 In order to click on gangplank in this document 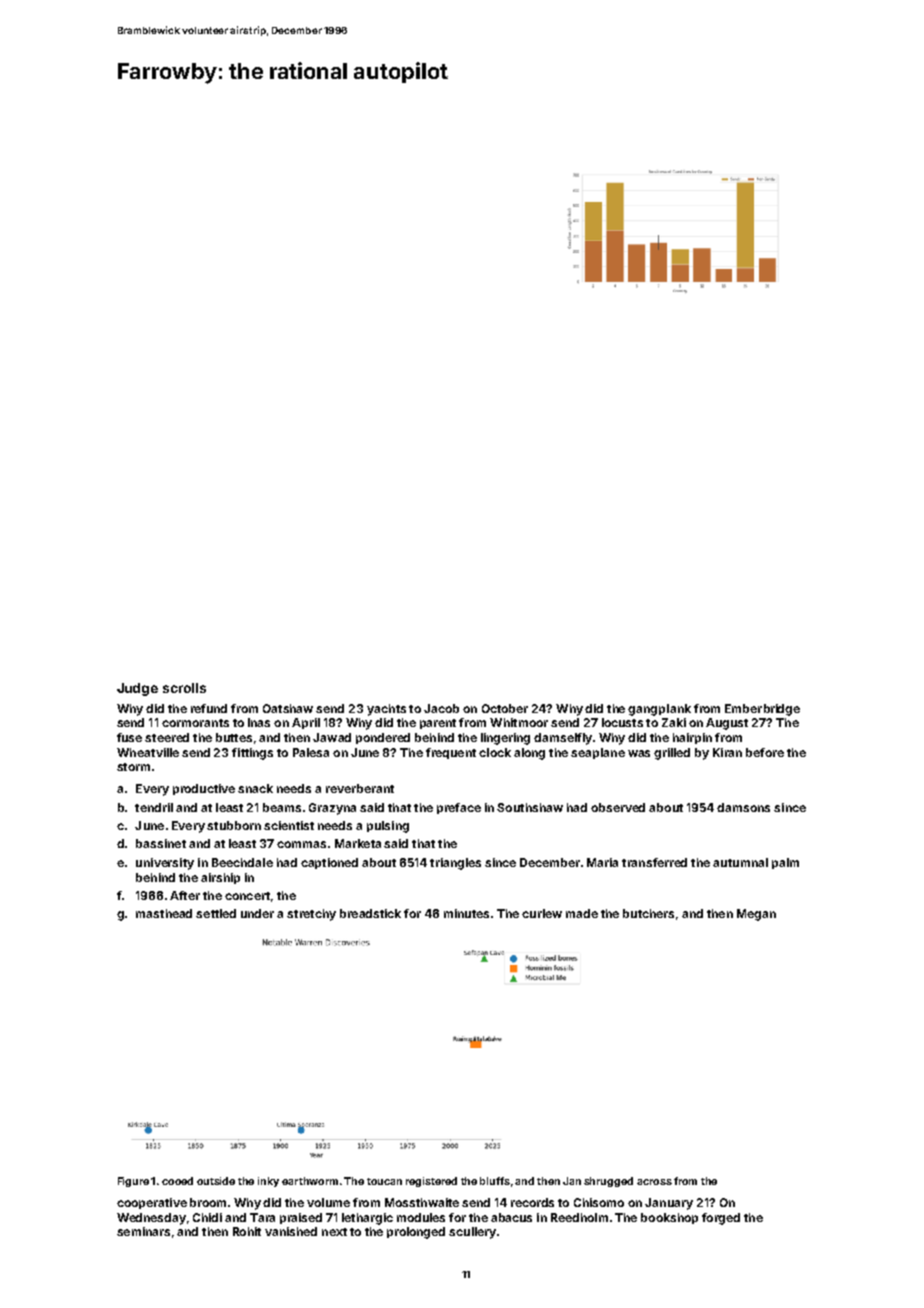, I will do `click(659, 710)`.
